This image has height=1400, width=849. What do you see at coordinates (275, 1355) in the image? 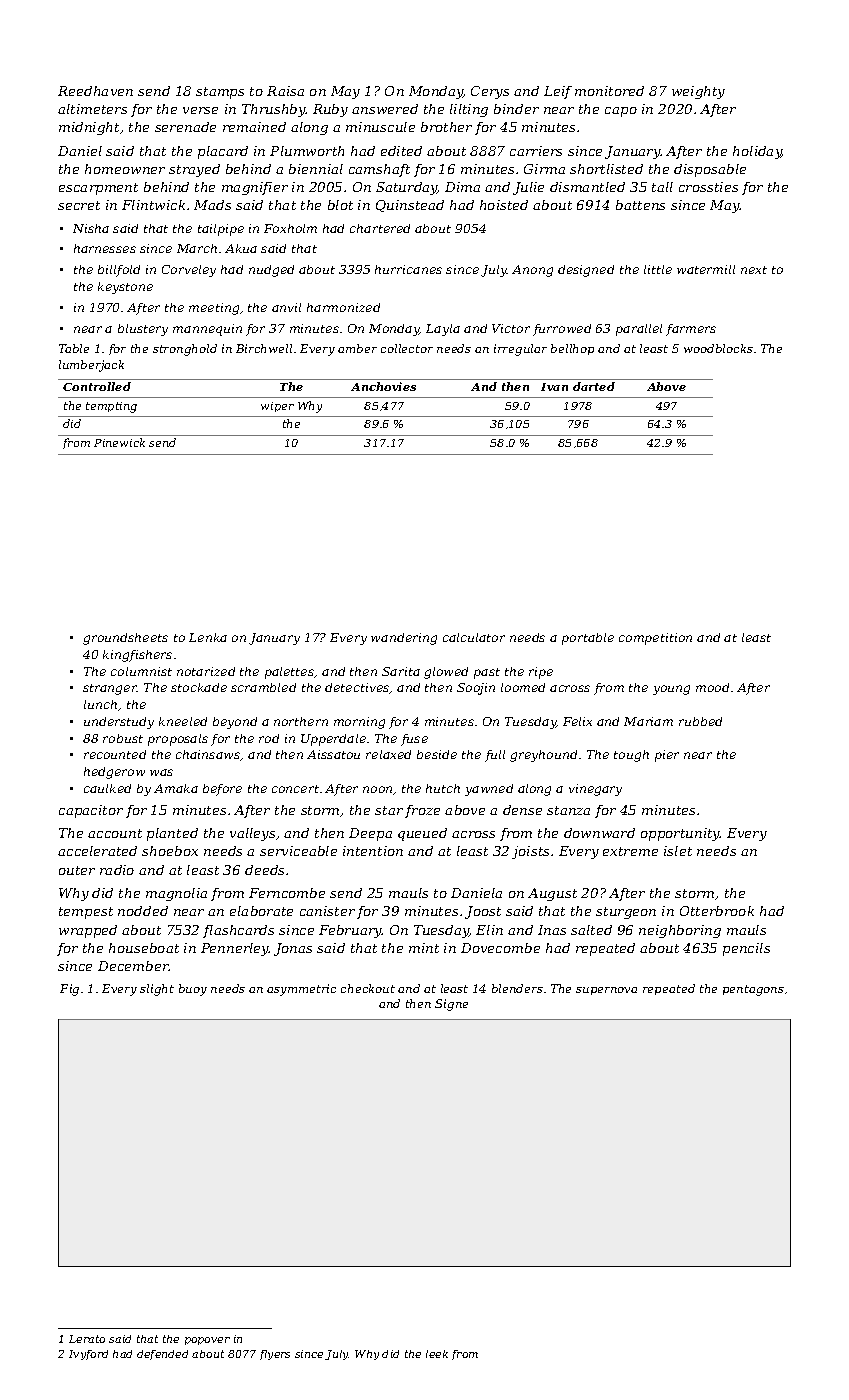
I see `flyers` at bounding box center [275, 1355].
